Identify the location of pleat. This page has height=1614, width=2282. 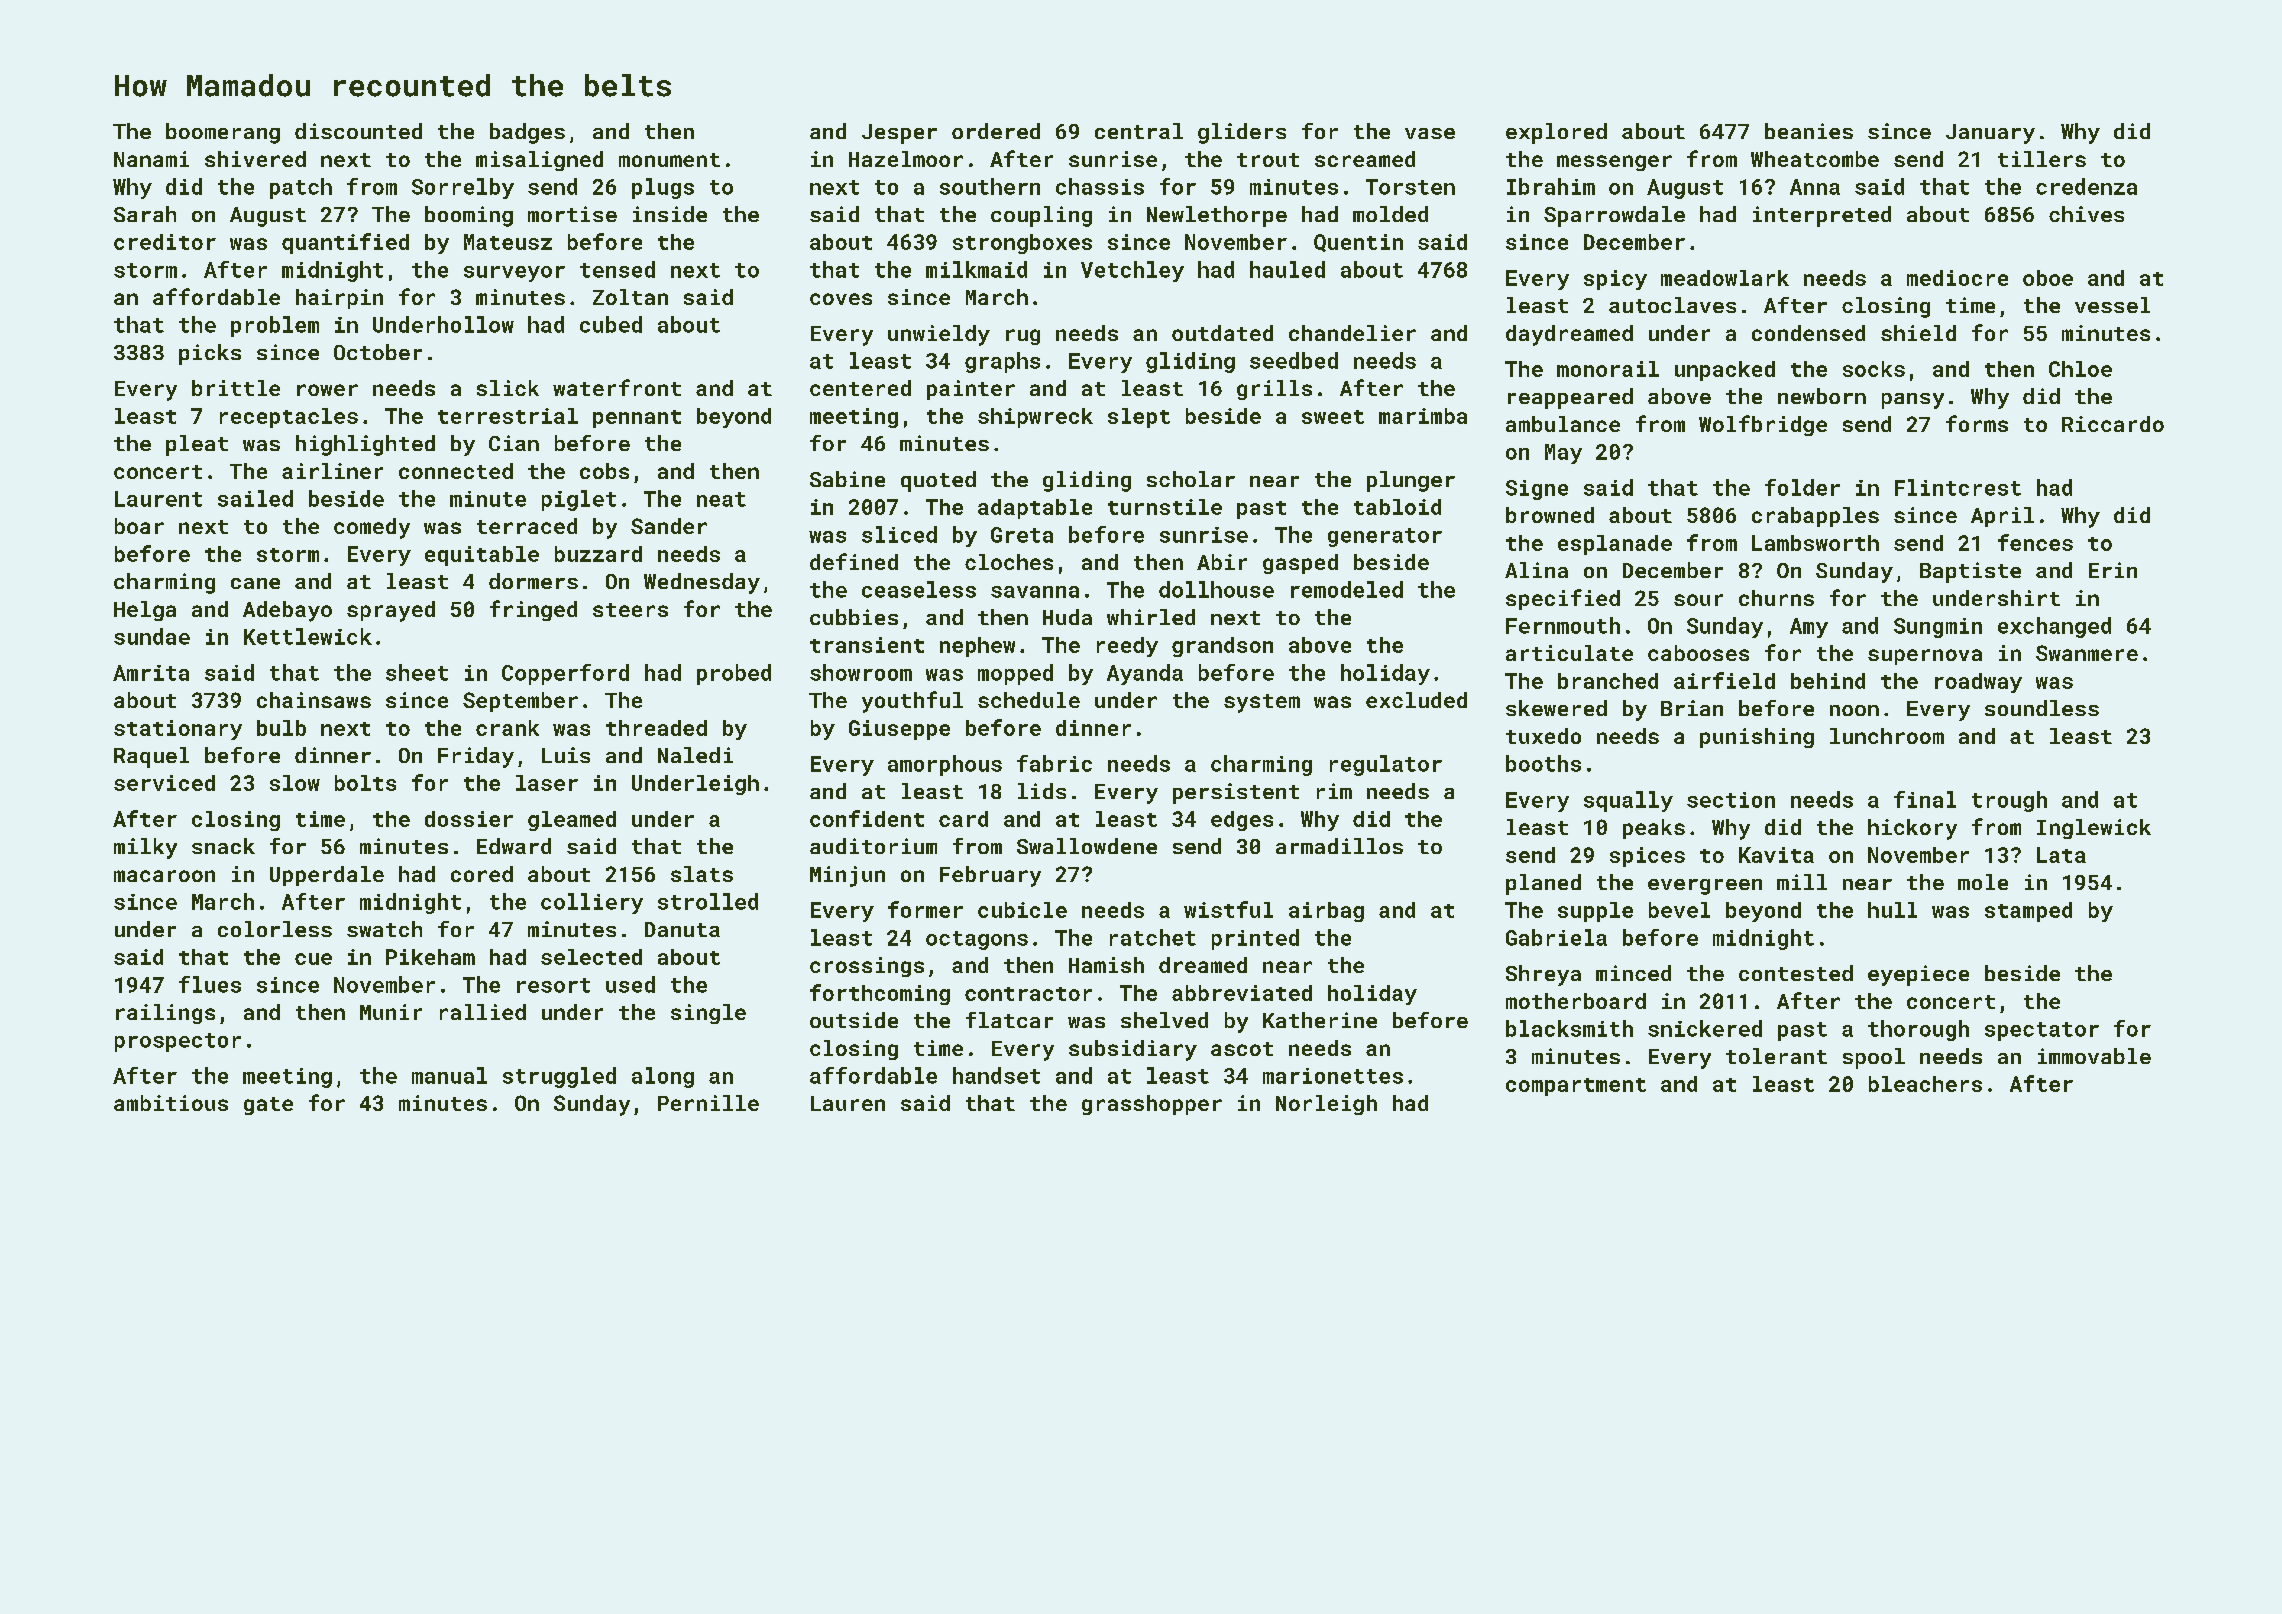
(197, 445).
